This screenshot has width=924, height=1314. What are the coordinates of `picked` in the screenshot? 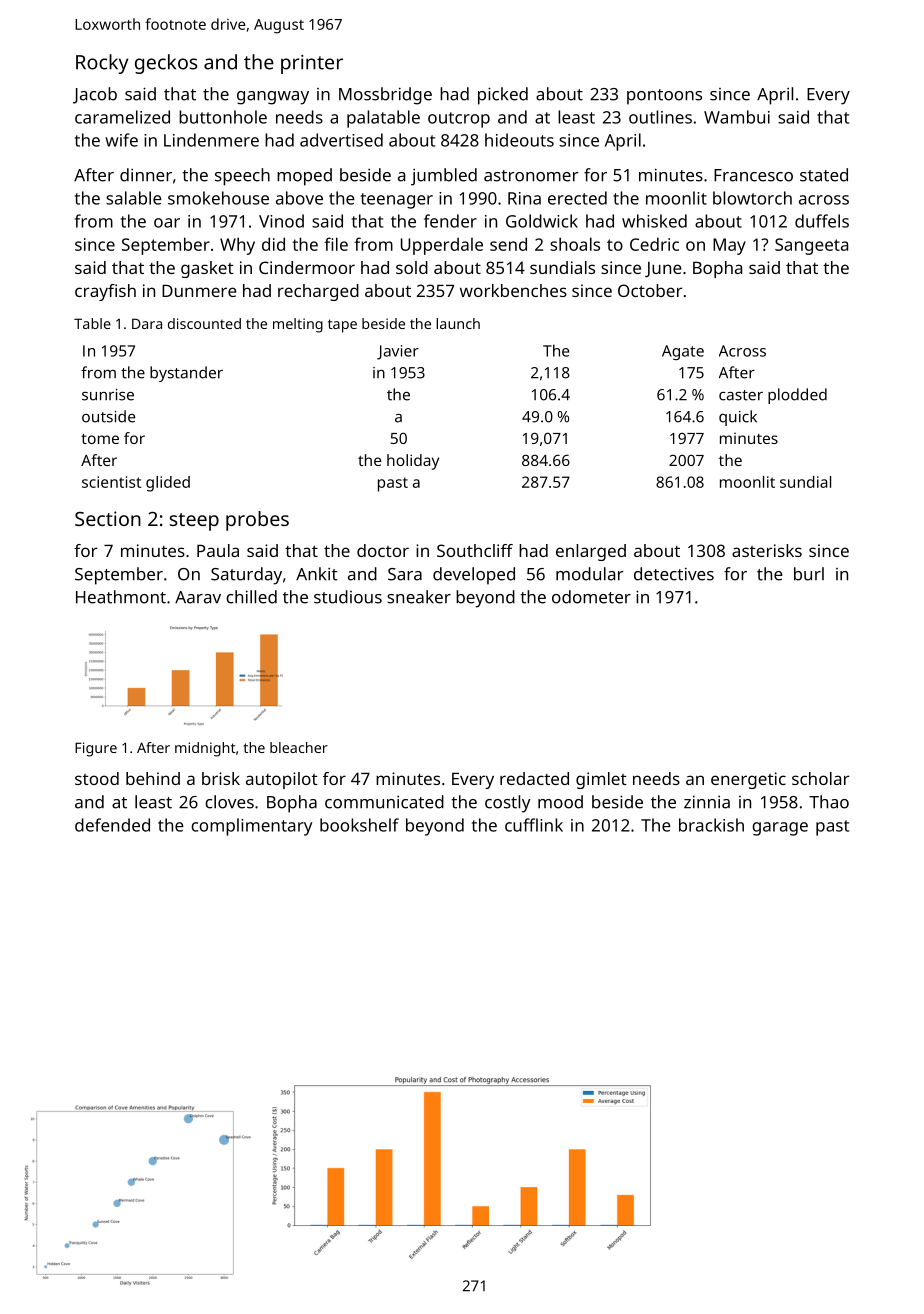 It's located at (503, 96).
